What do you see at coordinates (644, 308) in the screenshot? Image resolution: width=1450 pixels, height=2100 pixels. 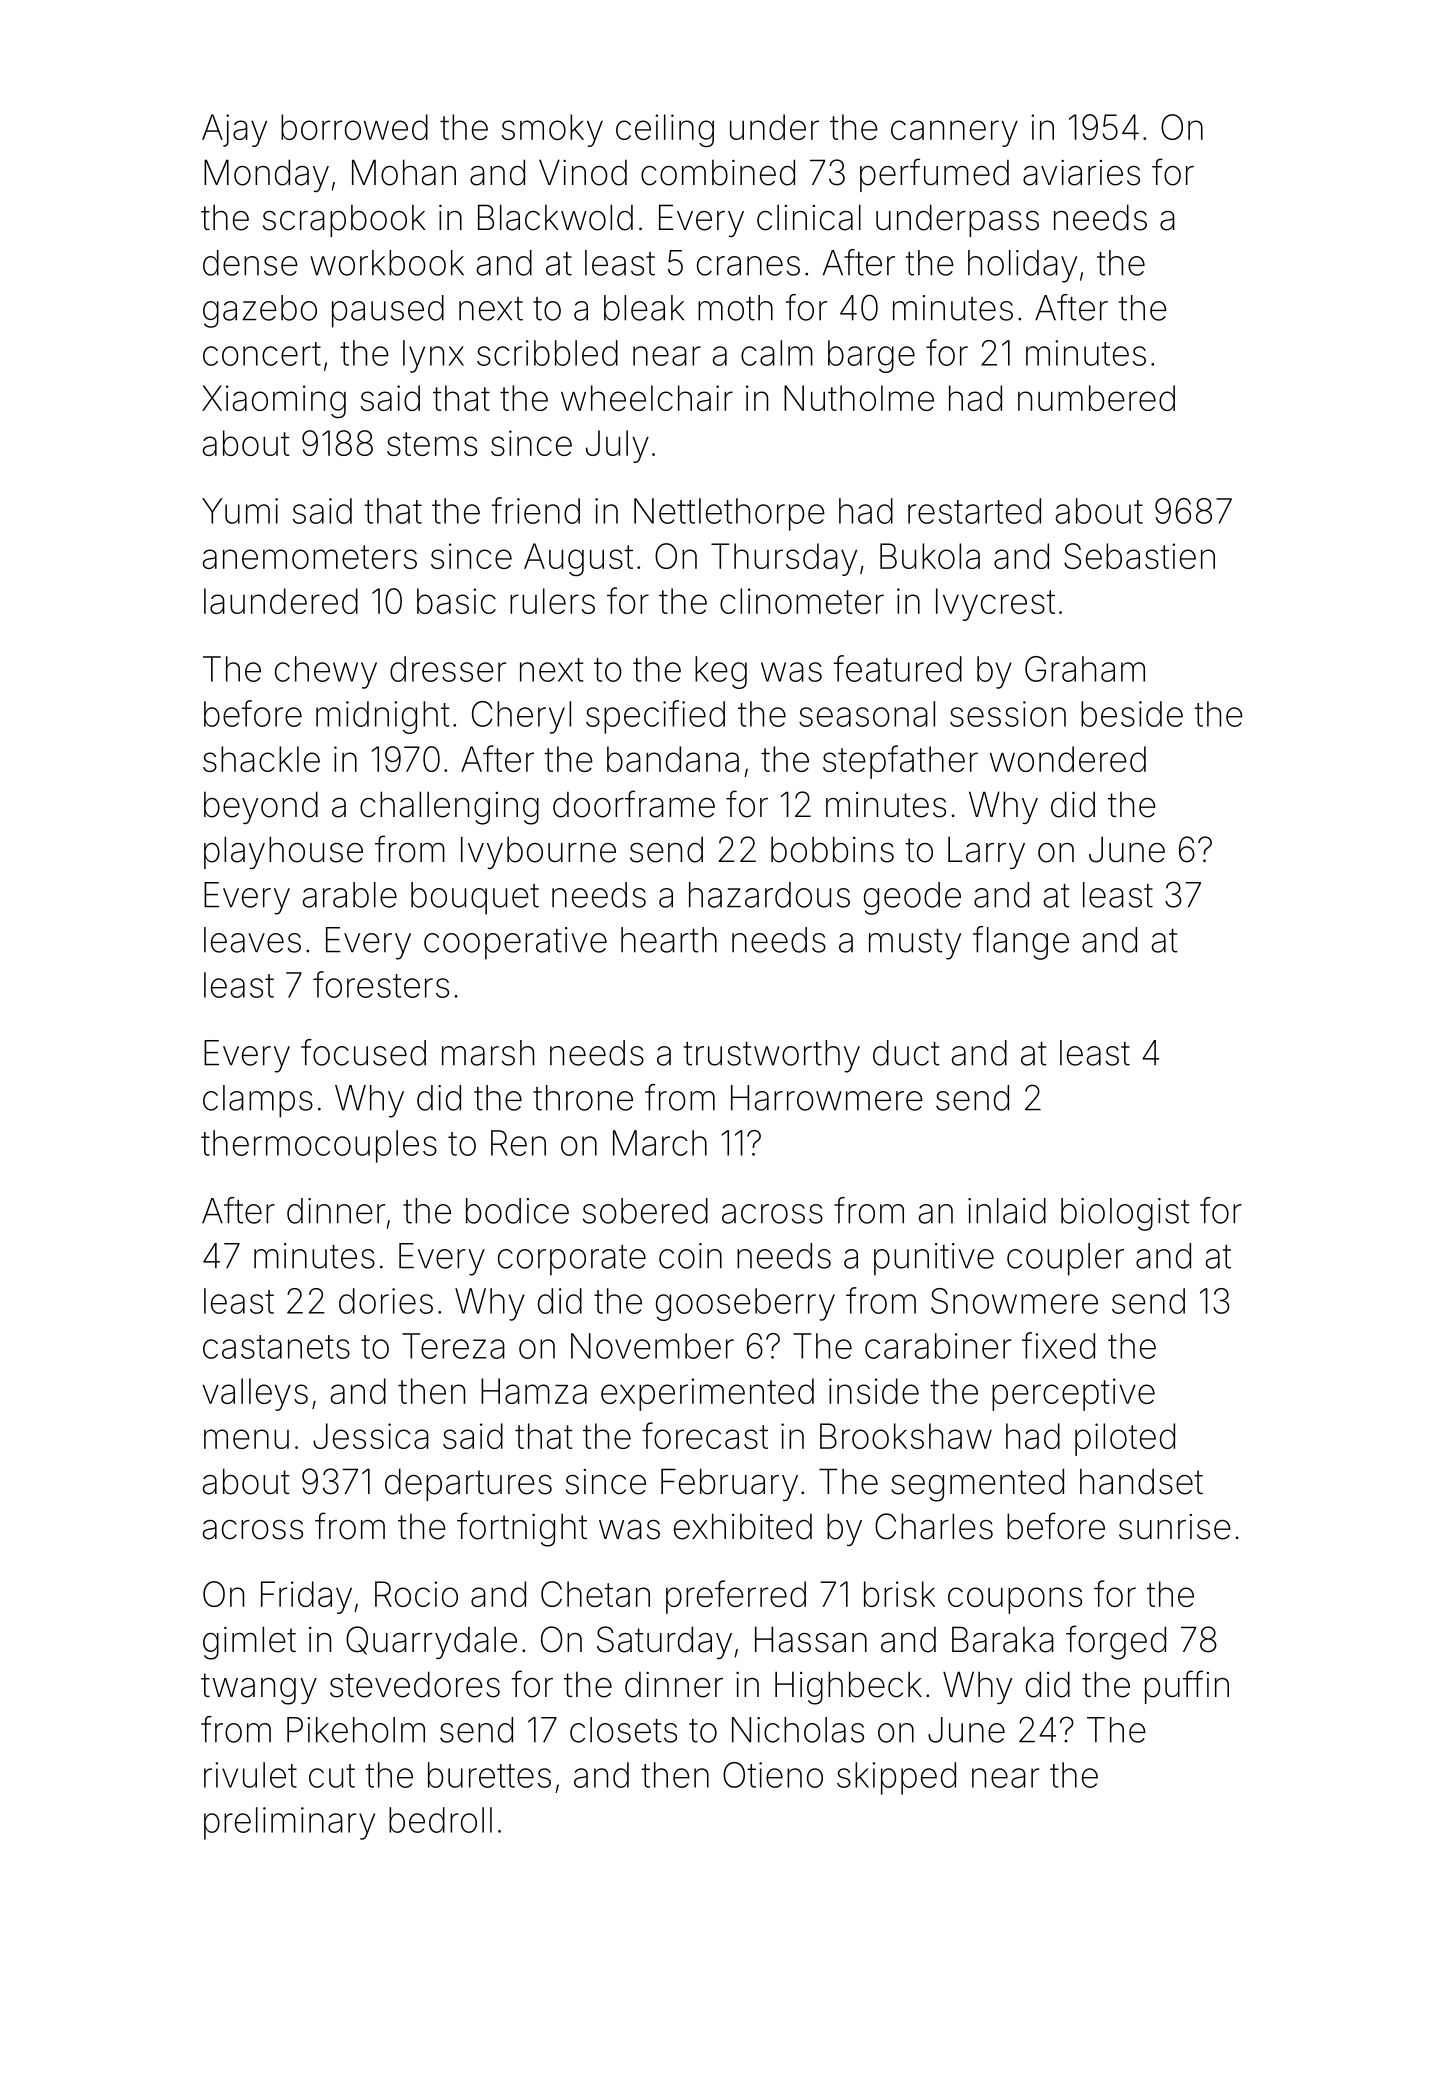 I see `bleak` at bounding box center [644, 308].
